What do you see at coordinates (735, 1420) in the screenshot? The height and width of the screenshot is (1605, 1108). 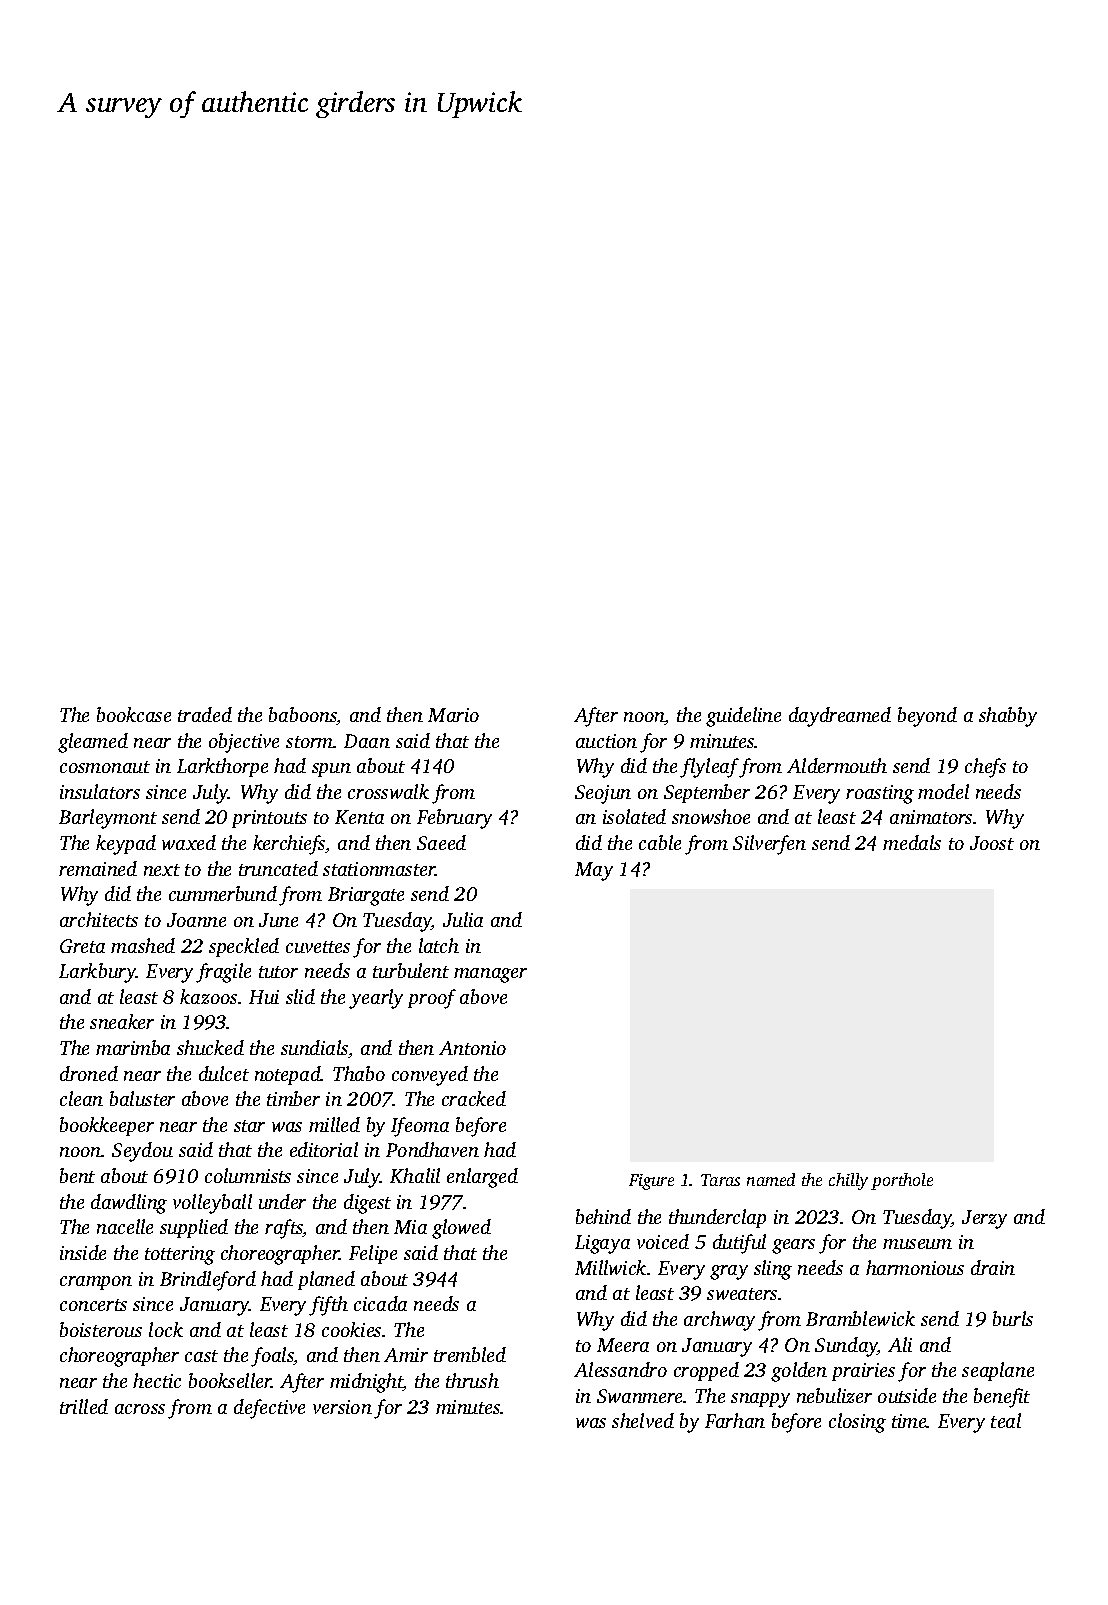 I see `Farhan` at bounding box center [735, 1420].
